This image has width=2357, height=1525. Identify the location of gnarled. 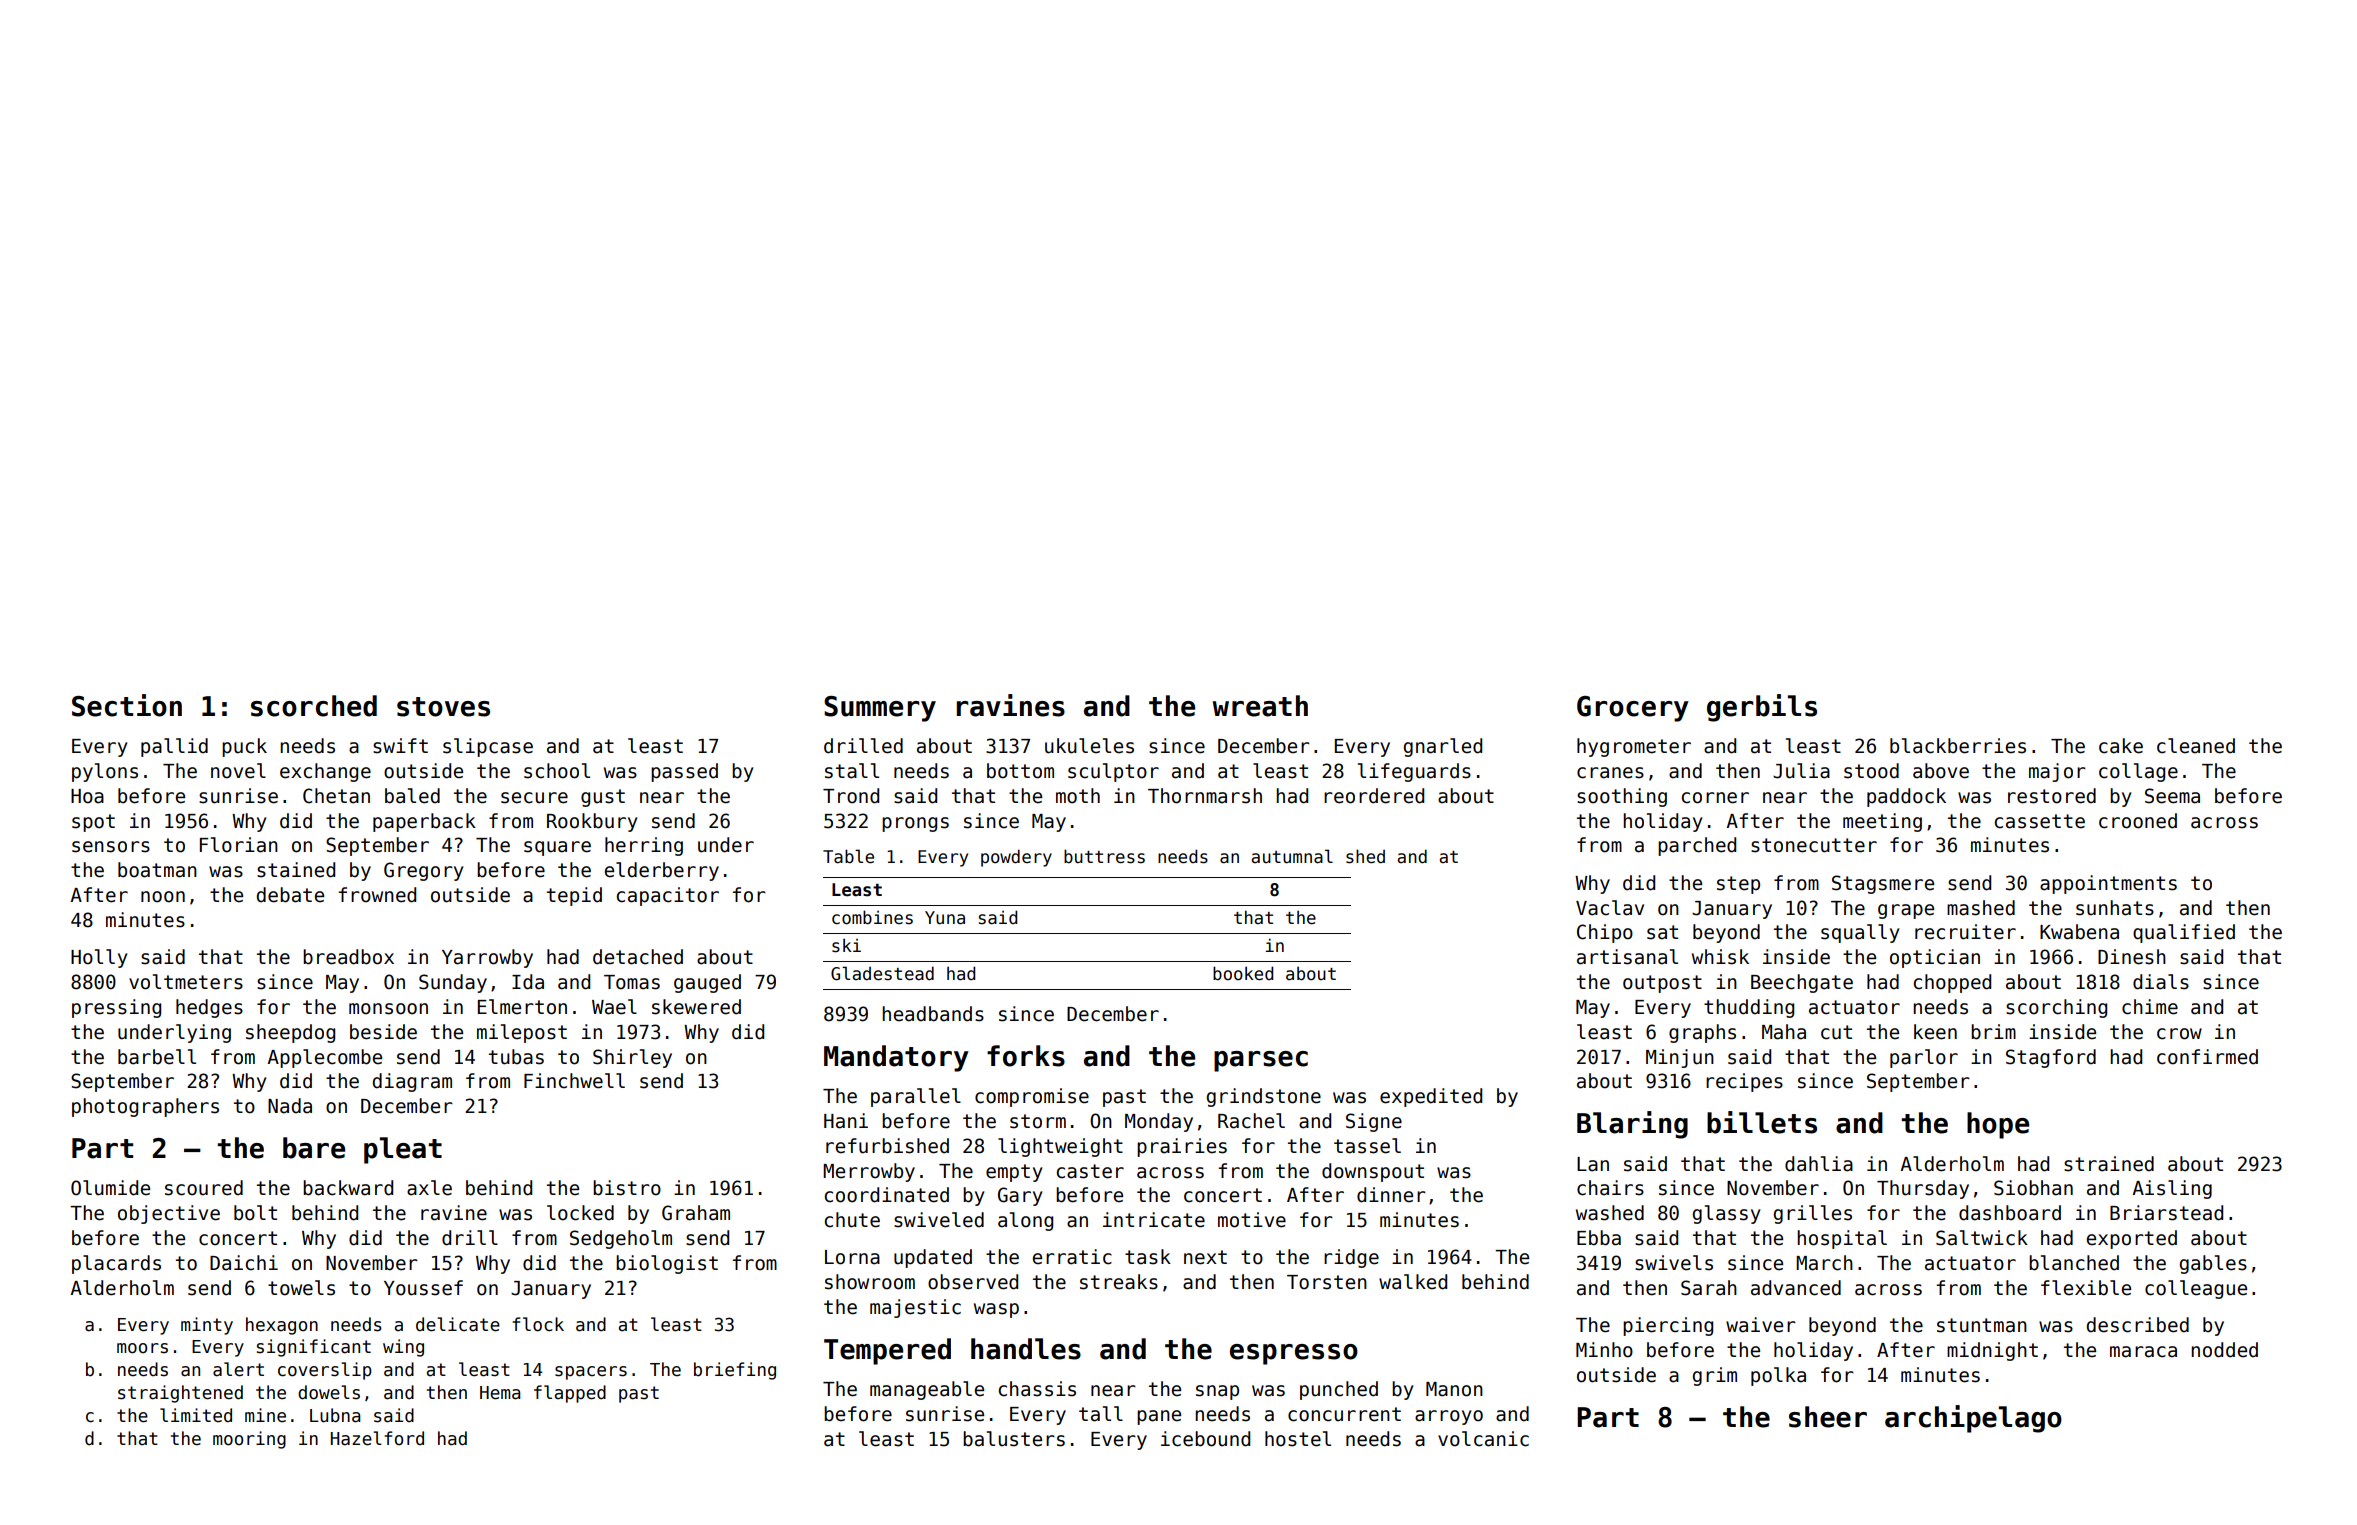
(1442, 747).
